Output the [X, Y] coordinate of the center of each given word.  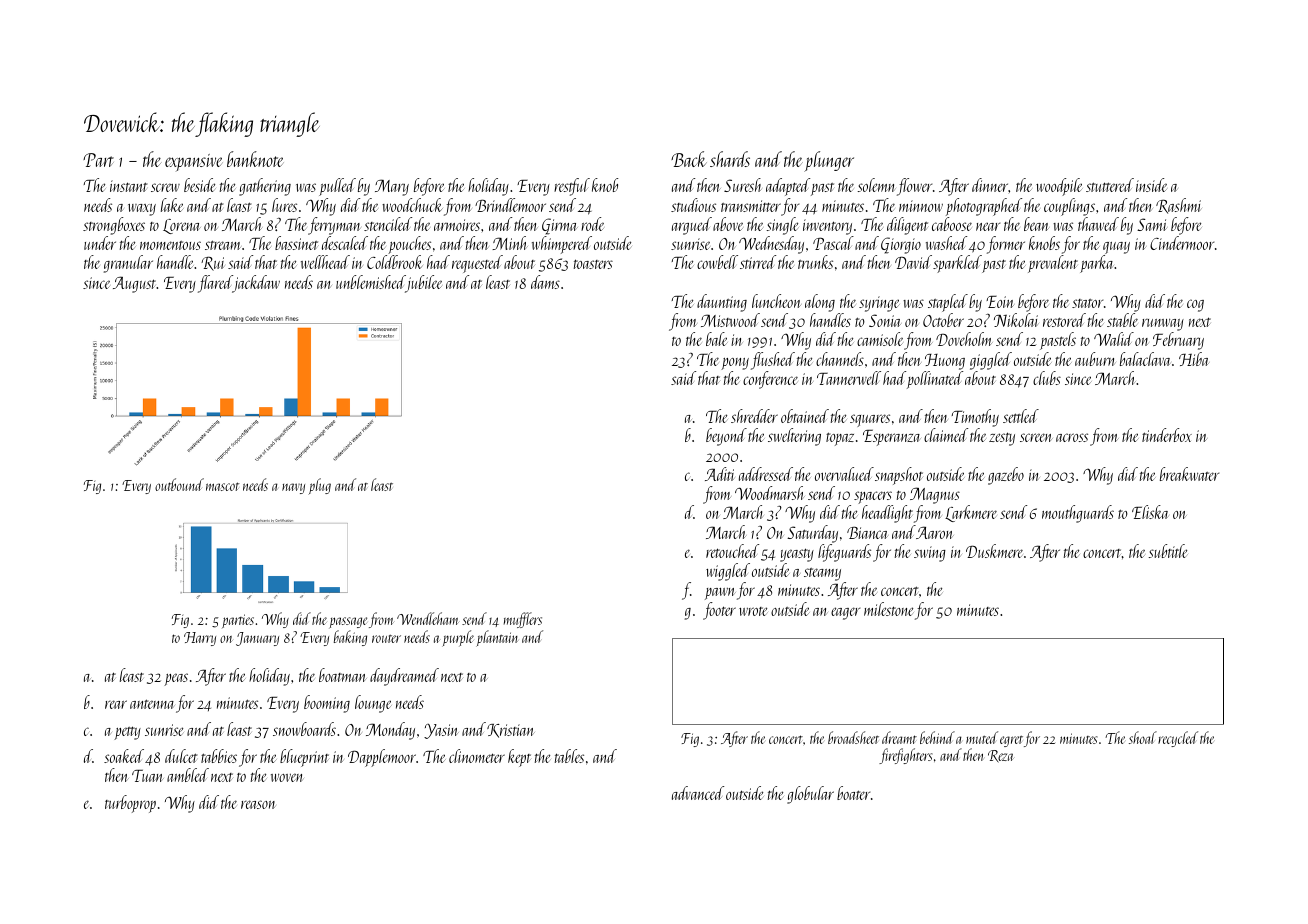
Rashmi [1179, 206]
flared [215, 284]
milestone [889, 609]
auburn [1095, 359]
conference [770, 380]
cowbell [717, 262]
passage [348, 622]
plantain [497, 638]
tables [569, 756]
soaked [124, 756]
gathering [265, 187]
